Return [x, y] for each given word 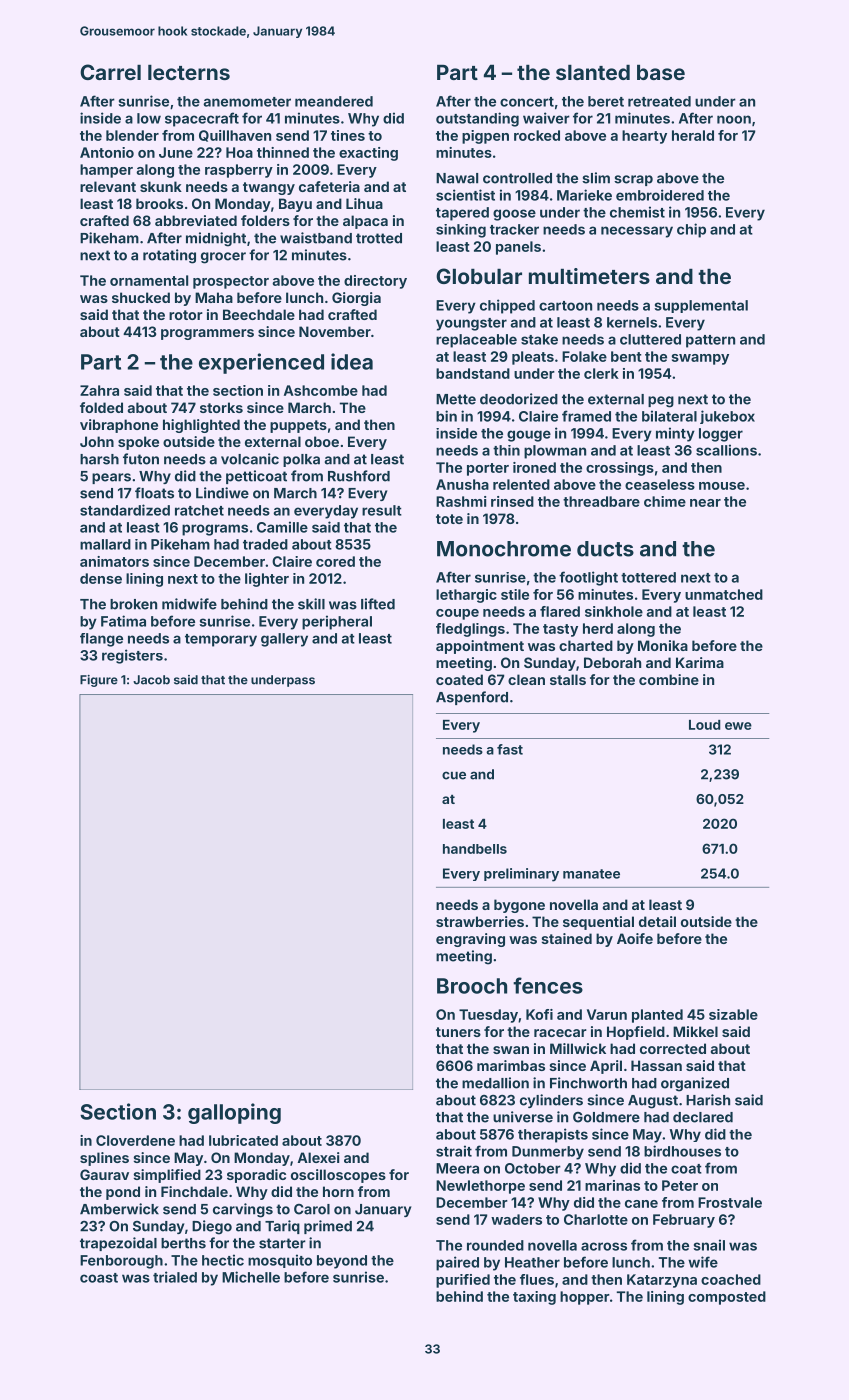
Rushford [359, 476]
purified [463, 1281]
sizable [733, 1014]
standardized [125, 510]
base [661, 72]
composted [727, 1298]
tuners [458, 1032]
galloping [234, 1113]
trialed [175, 1277]
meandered [334, 101]
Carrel [110, 72]
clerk [601, 373]
